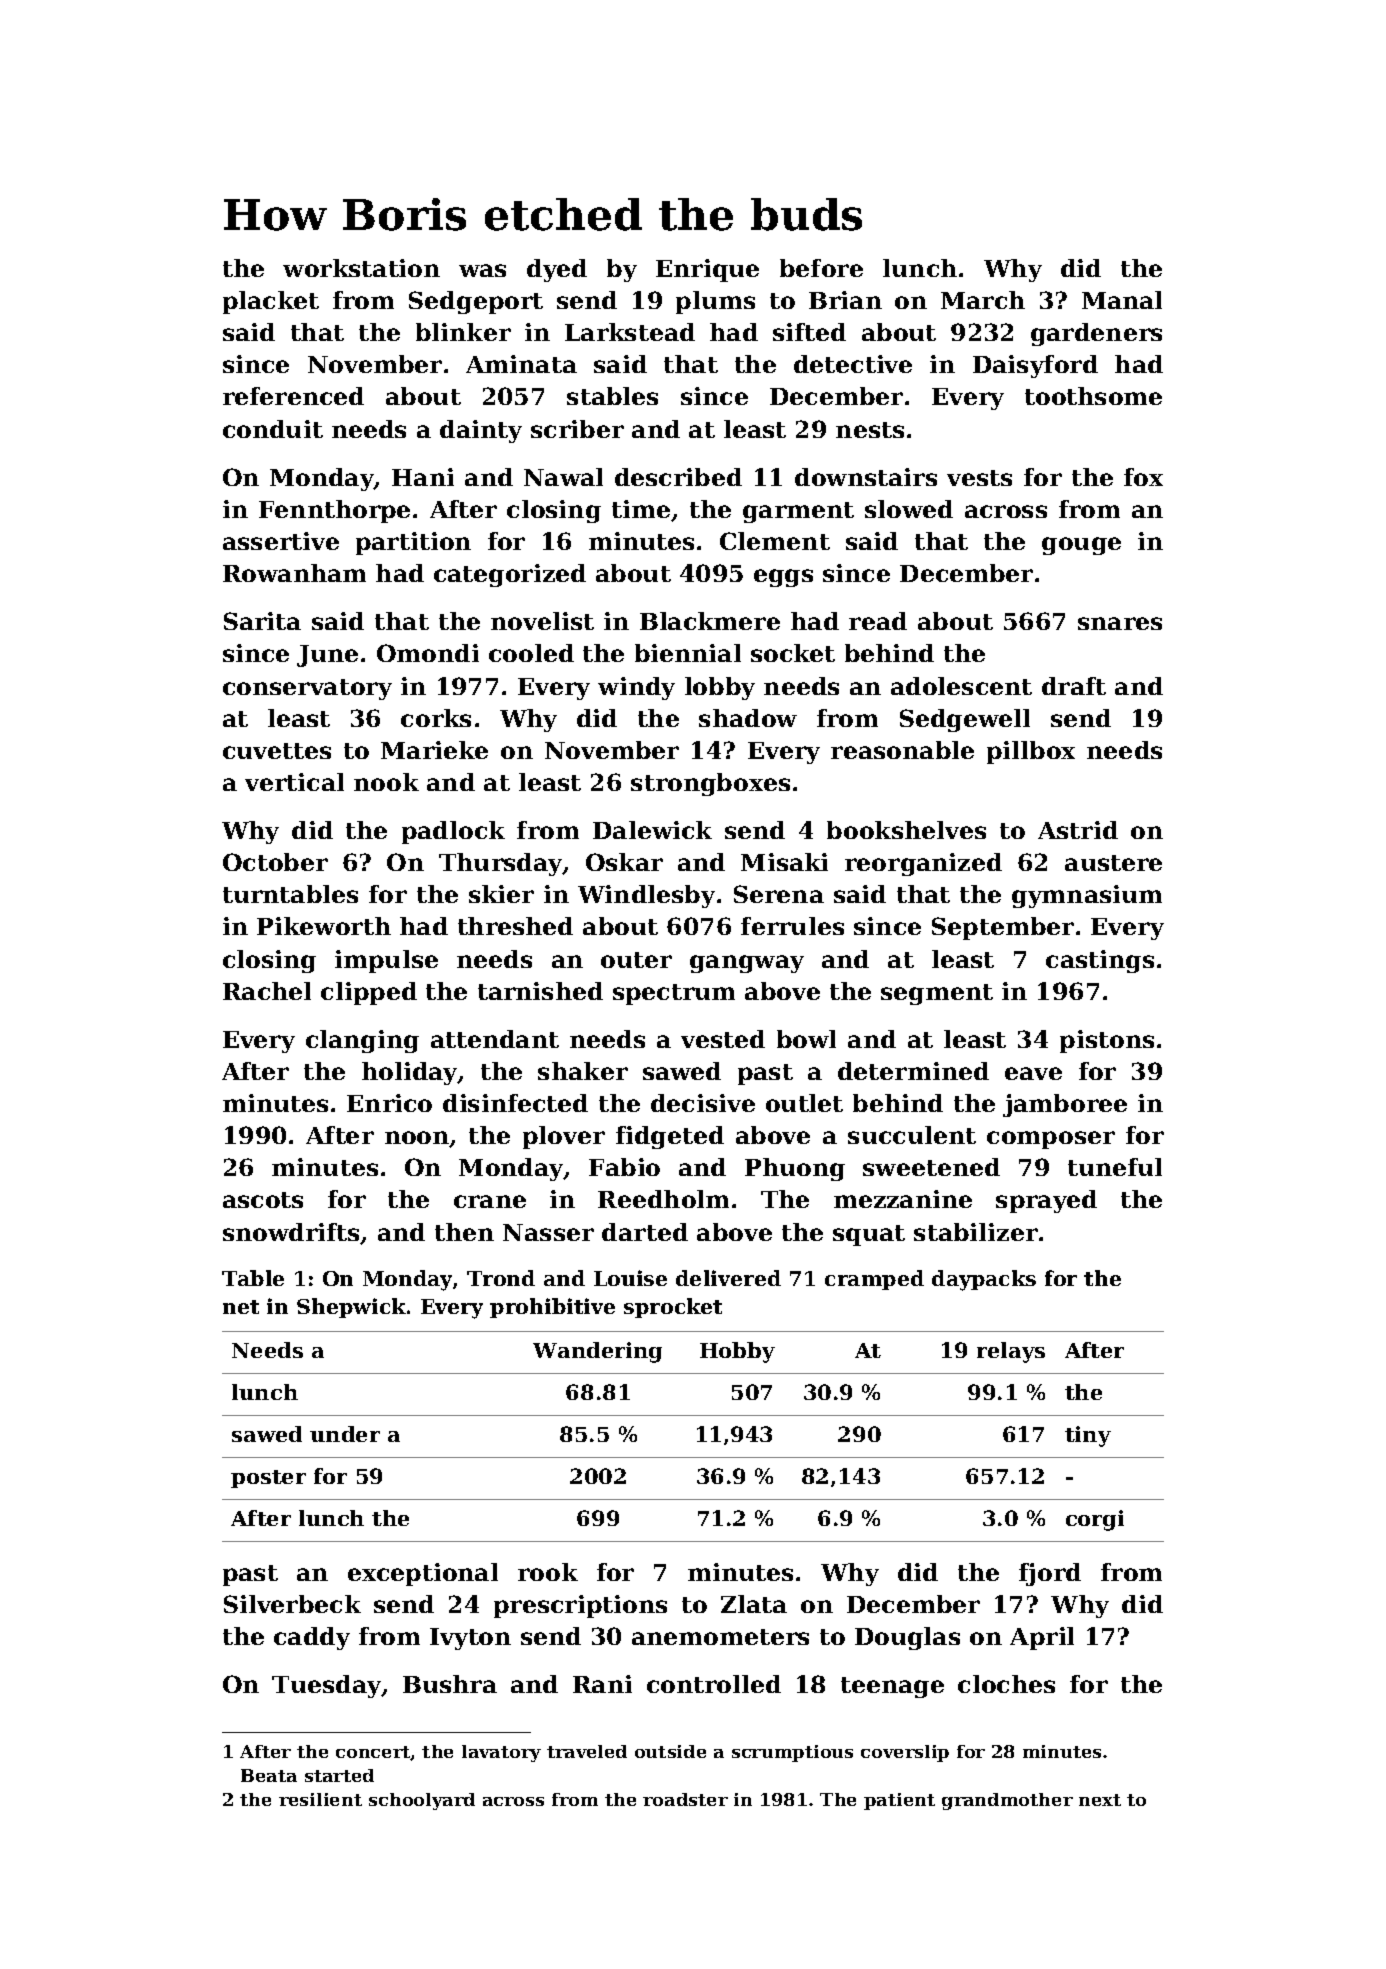  Describe the element at coordinates (361, 268) in the screenshot. I see `workstation` at that location.
